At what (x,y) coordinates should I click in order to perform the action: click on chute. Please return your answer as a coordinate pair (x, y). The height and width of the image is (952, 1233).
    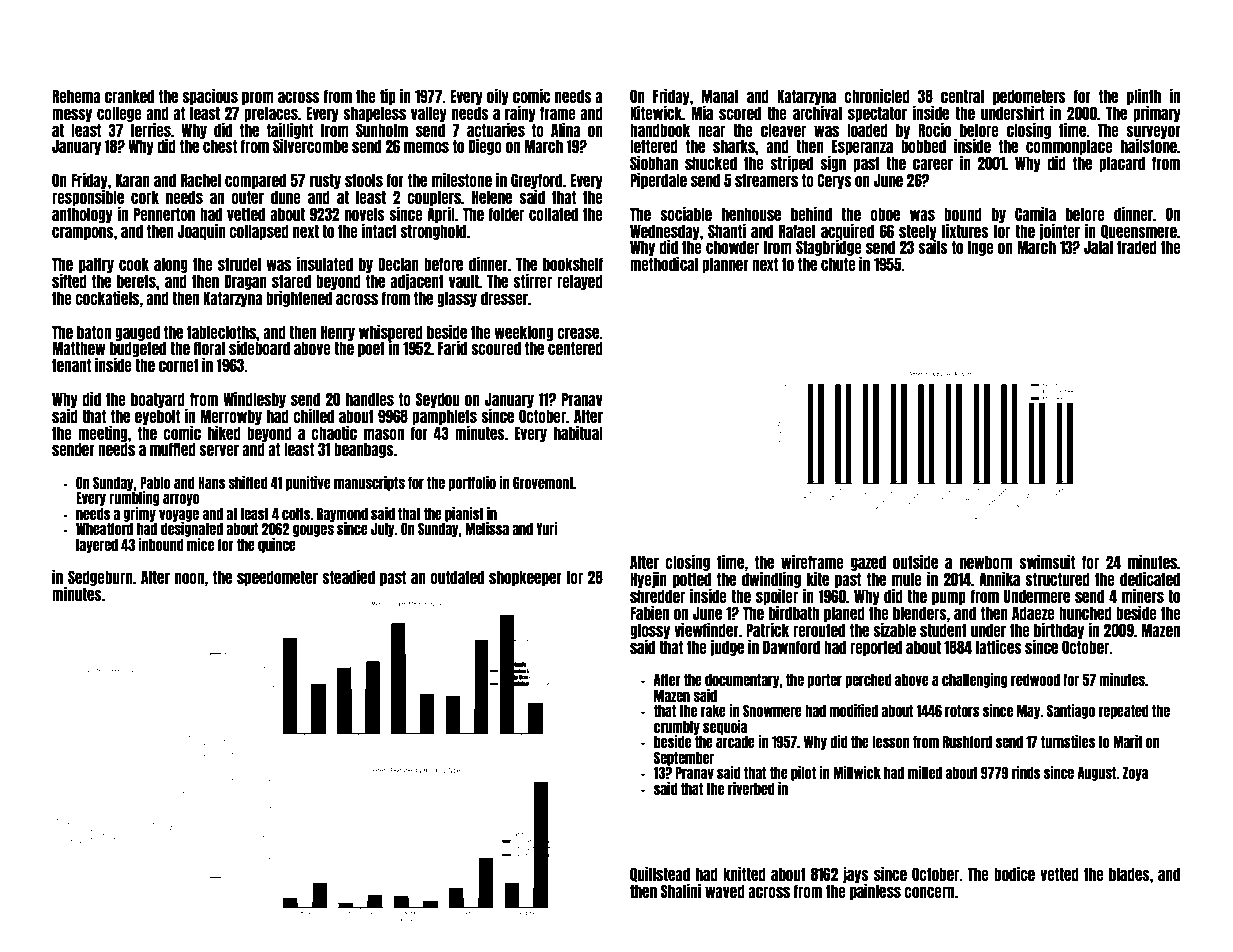
    Looking at the image, I should click on (838, 264).
